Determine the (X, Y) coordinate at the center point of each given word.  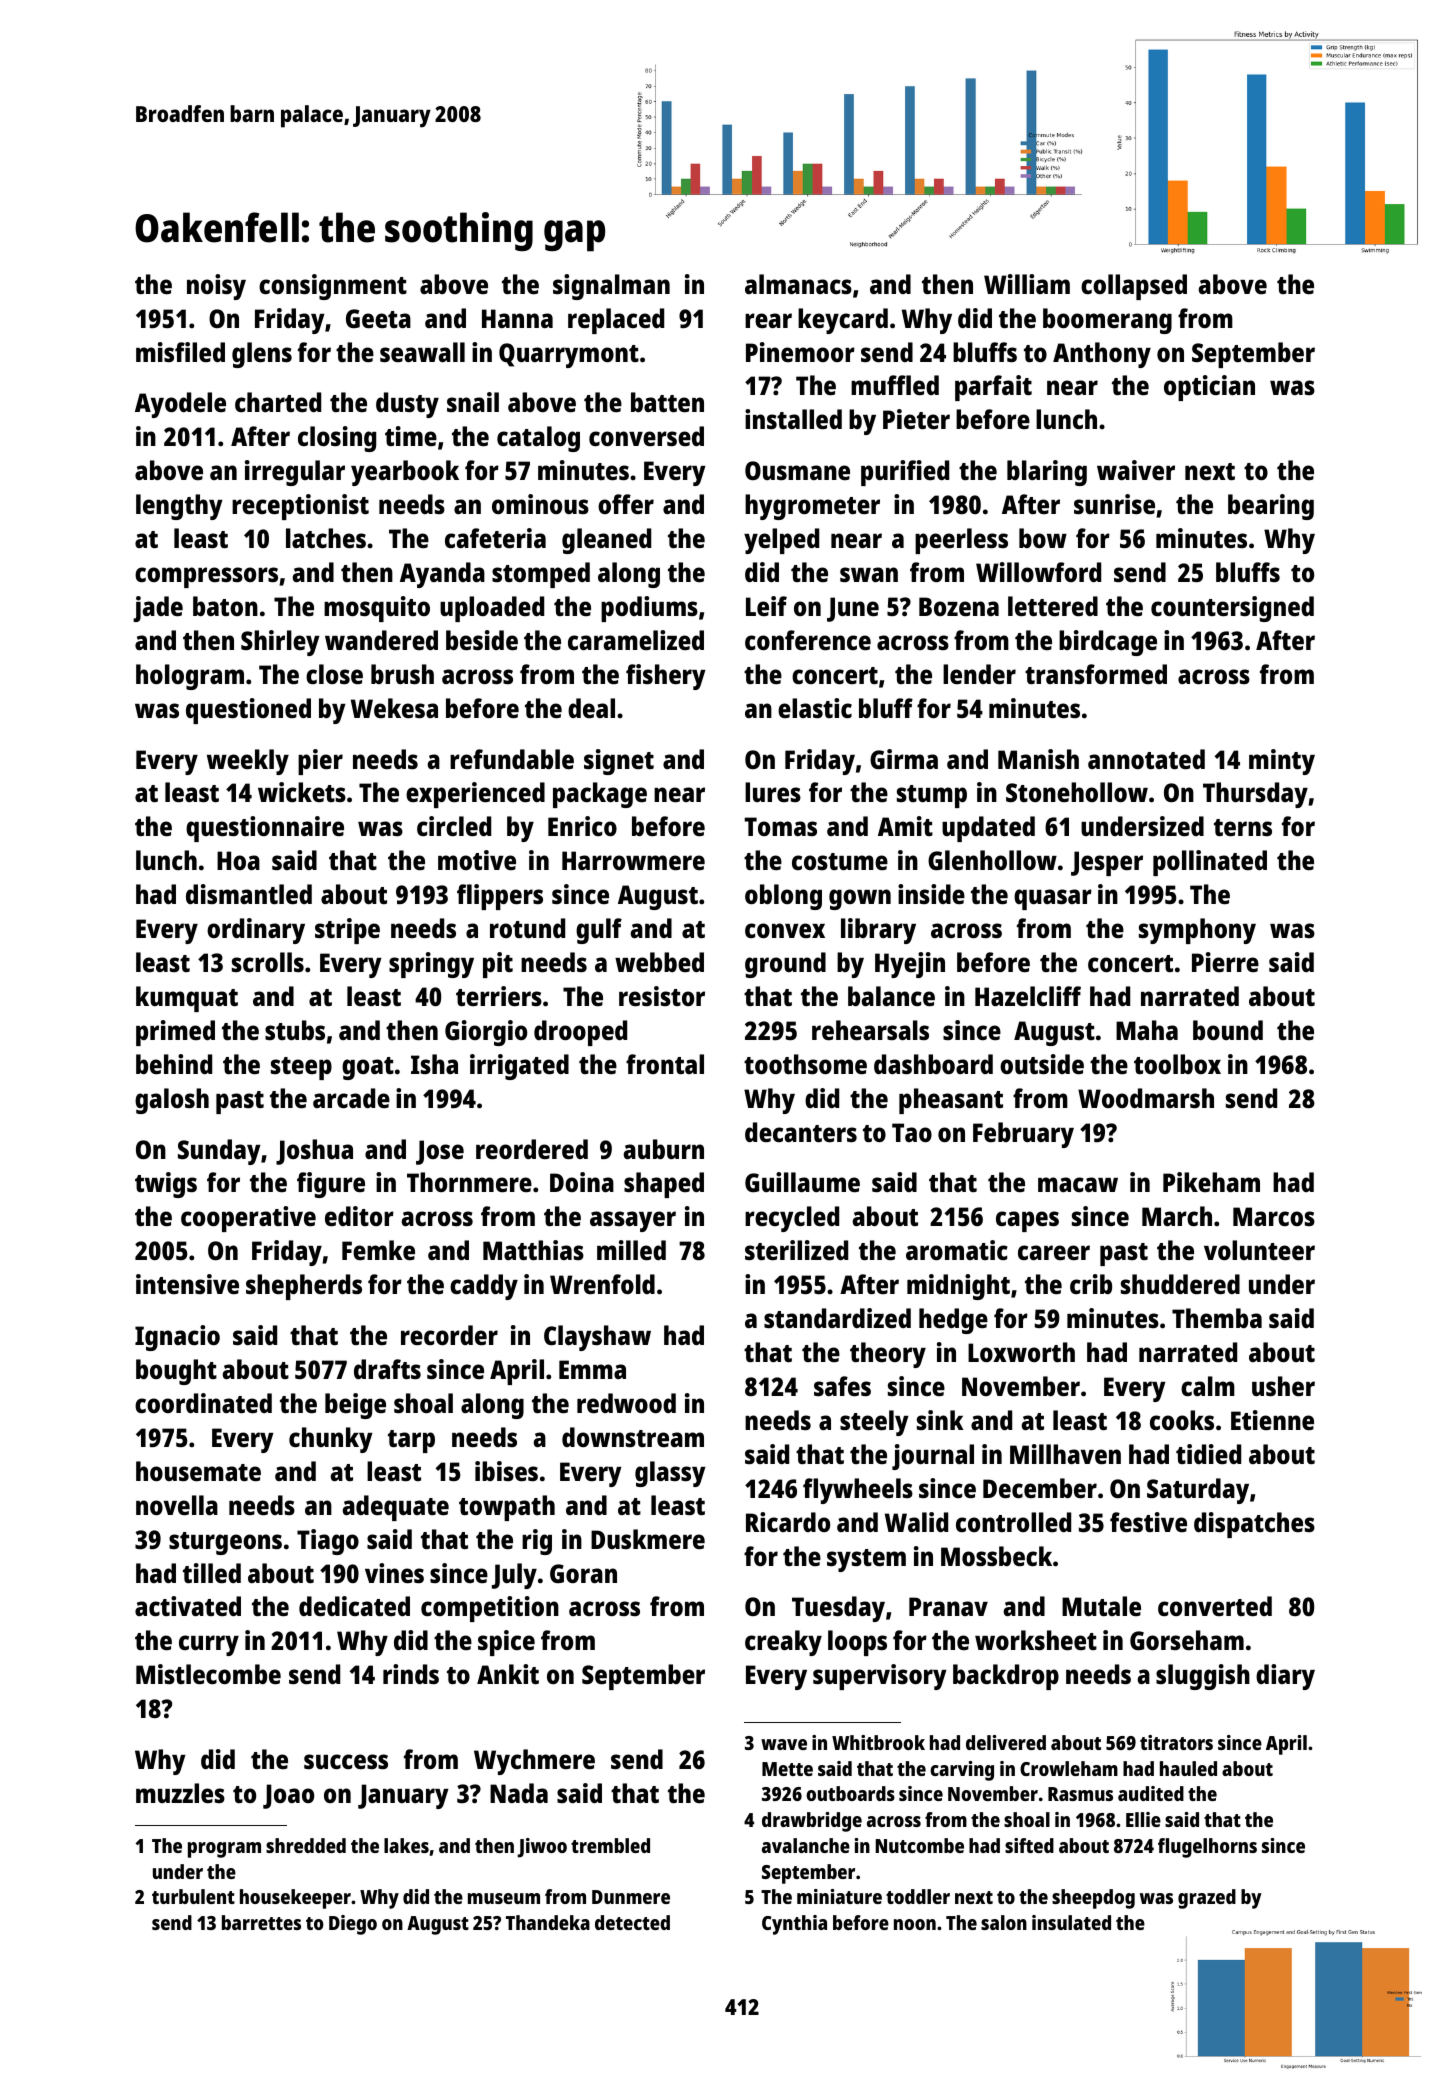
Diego (353, 1925)
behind (174, 1064)
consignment (333, 287)
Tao (912, 1132)
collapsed (1134, 287)
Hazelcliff (1028, 996)
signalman (611, 287)
